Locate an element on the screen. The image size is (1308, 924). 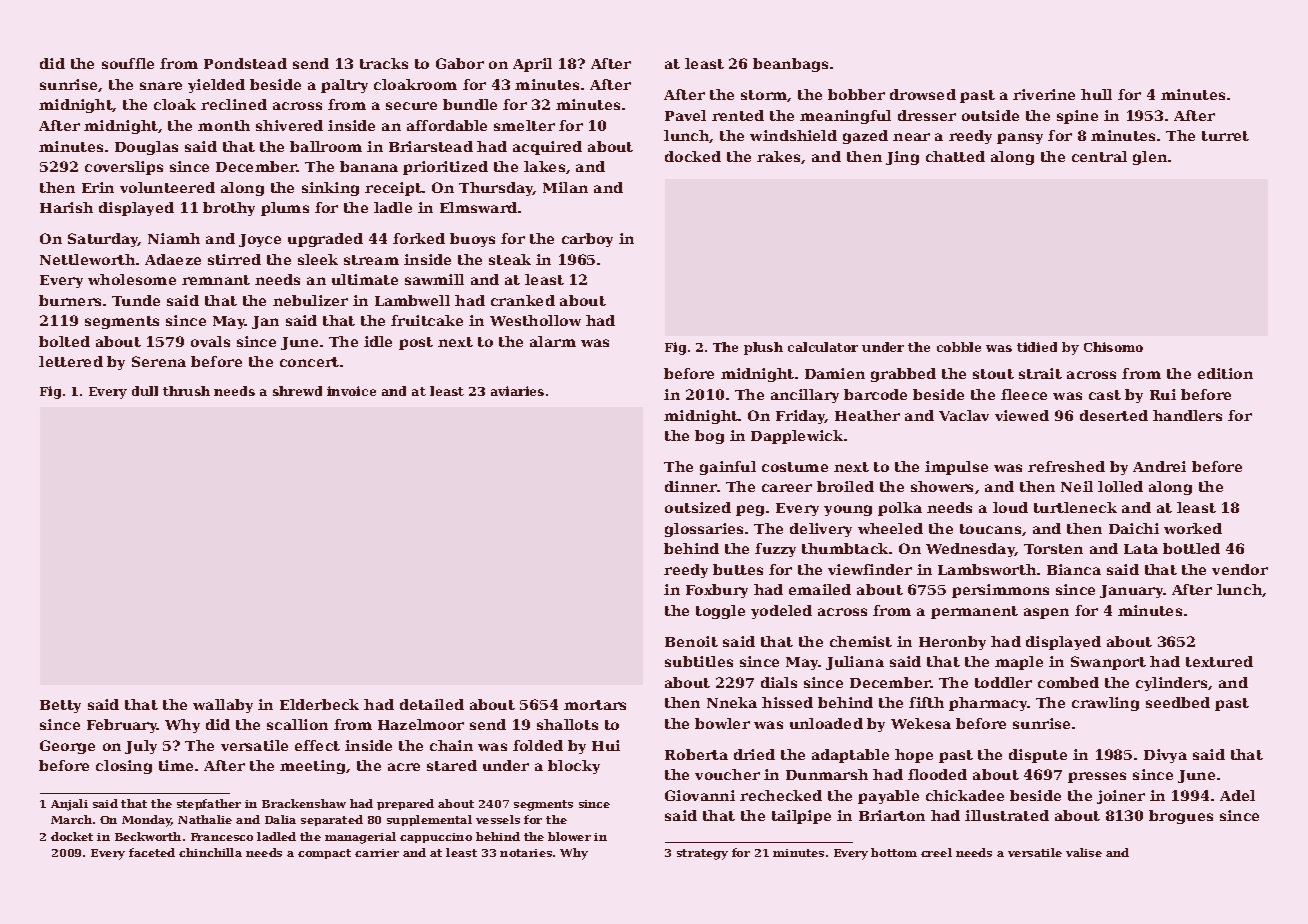
Pondstead is located at coordinates (245, 63).
